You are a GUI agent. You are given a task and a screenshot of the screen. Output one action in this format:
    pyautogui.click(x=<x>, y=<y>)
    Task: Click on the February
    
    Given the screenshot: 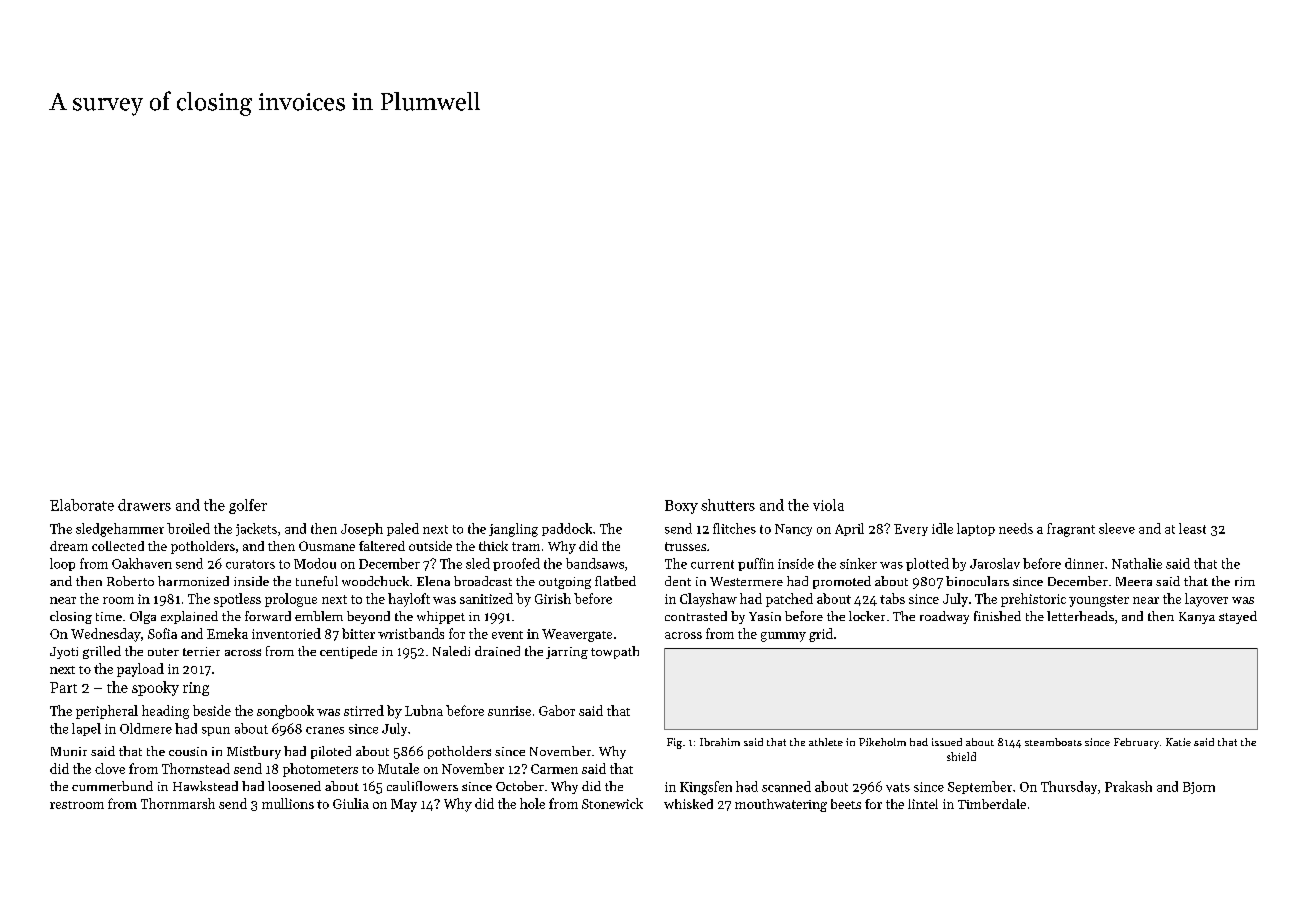 What is the action you would take?
    pyautogui.click(x=1136, y=743)
